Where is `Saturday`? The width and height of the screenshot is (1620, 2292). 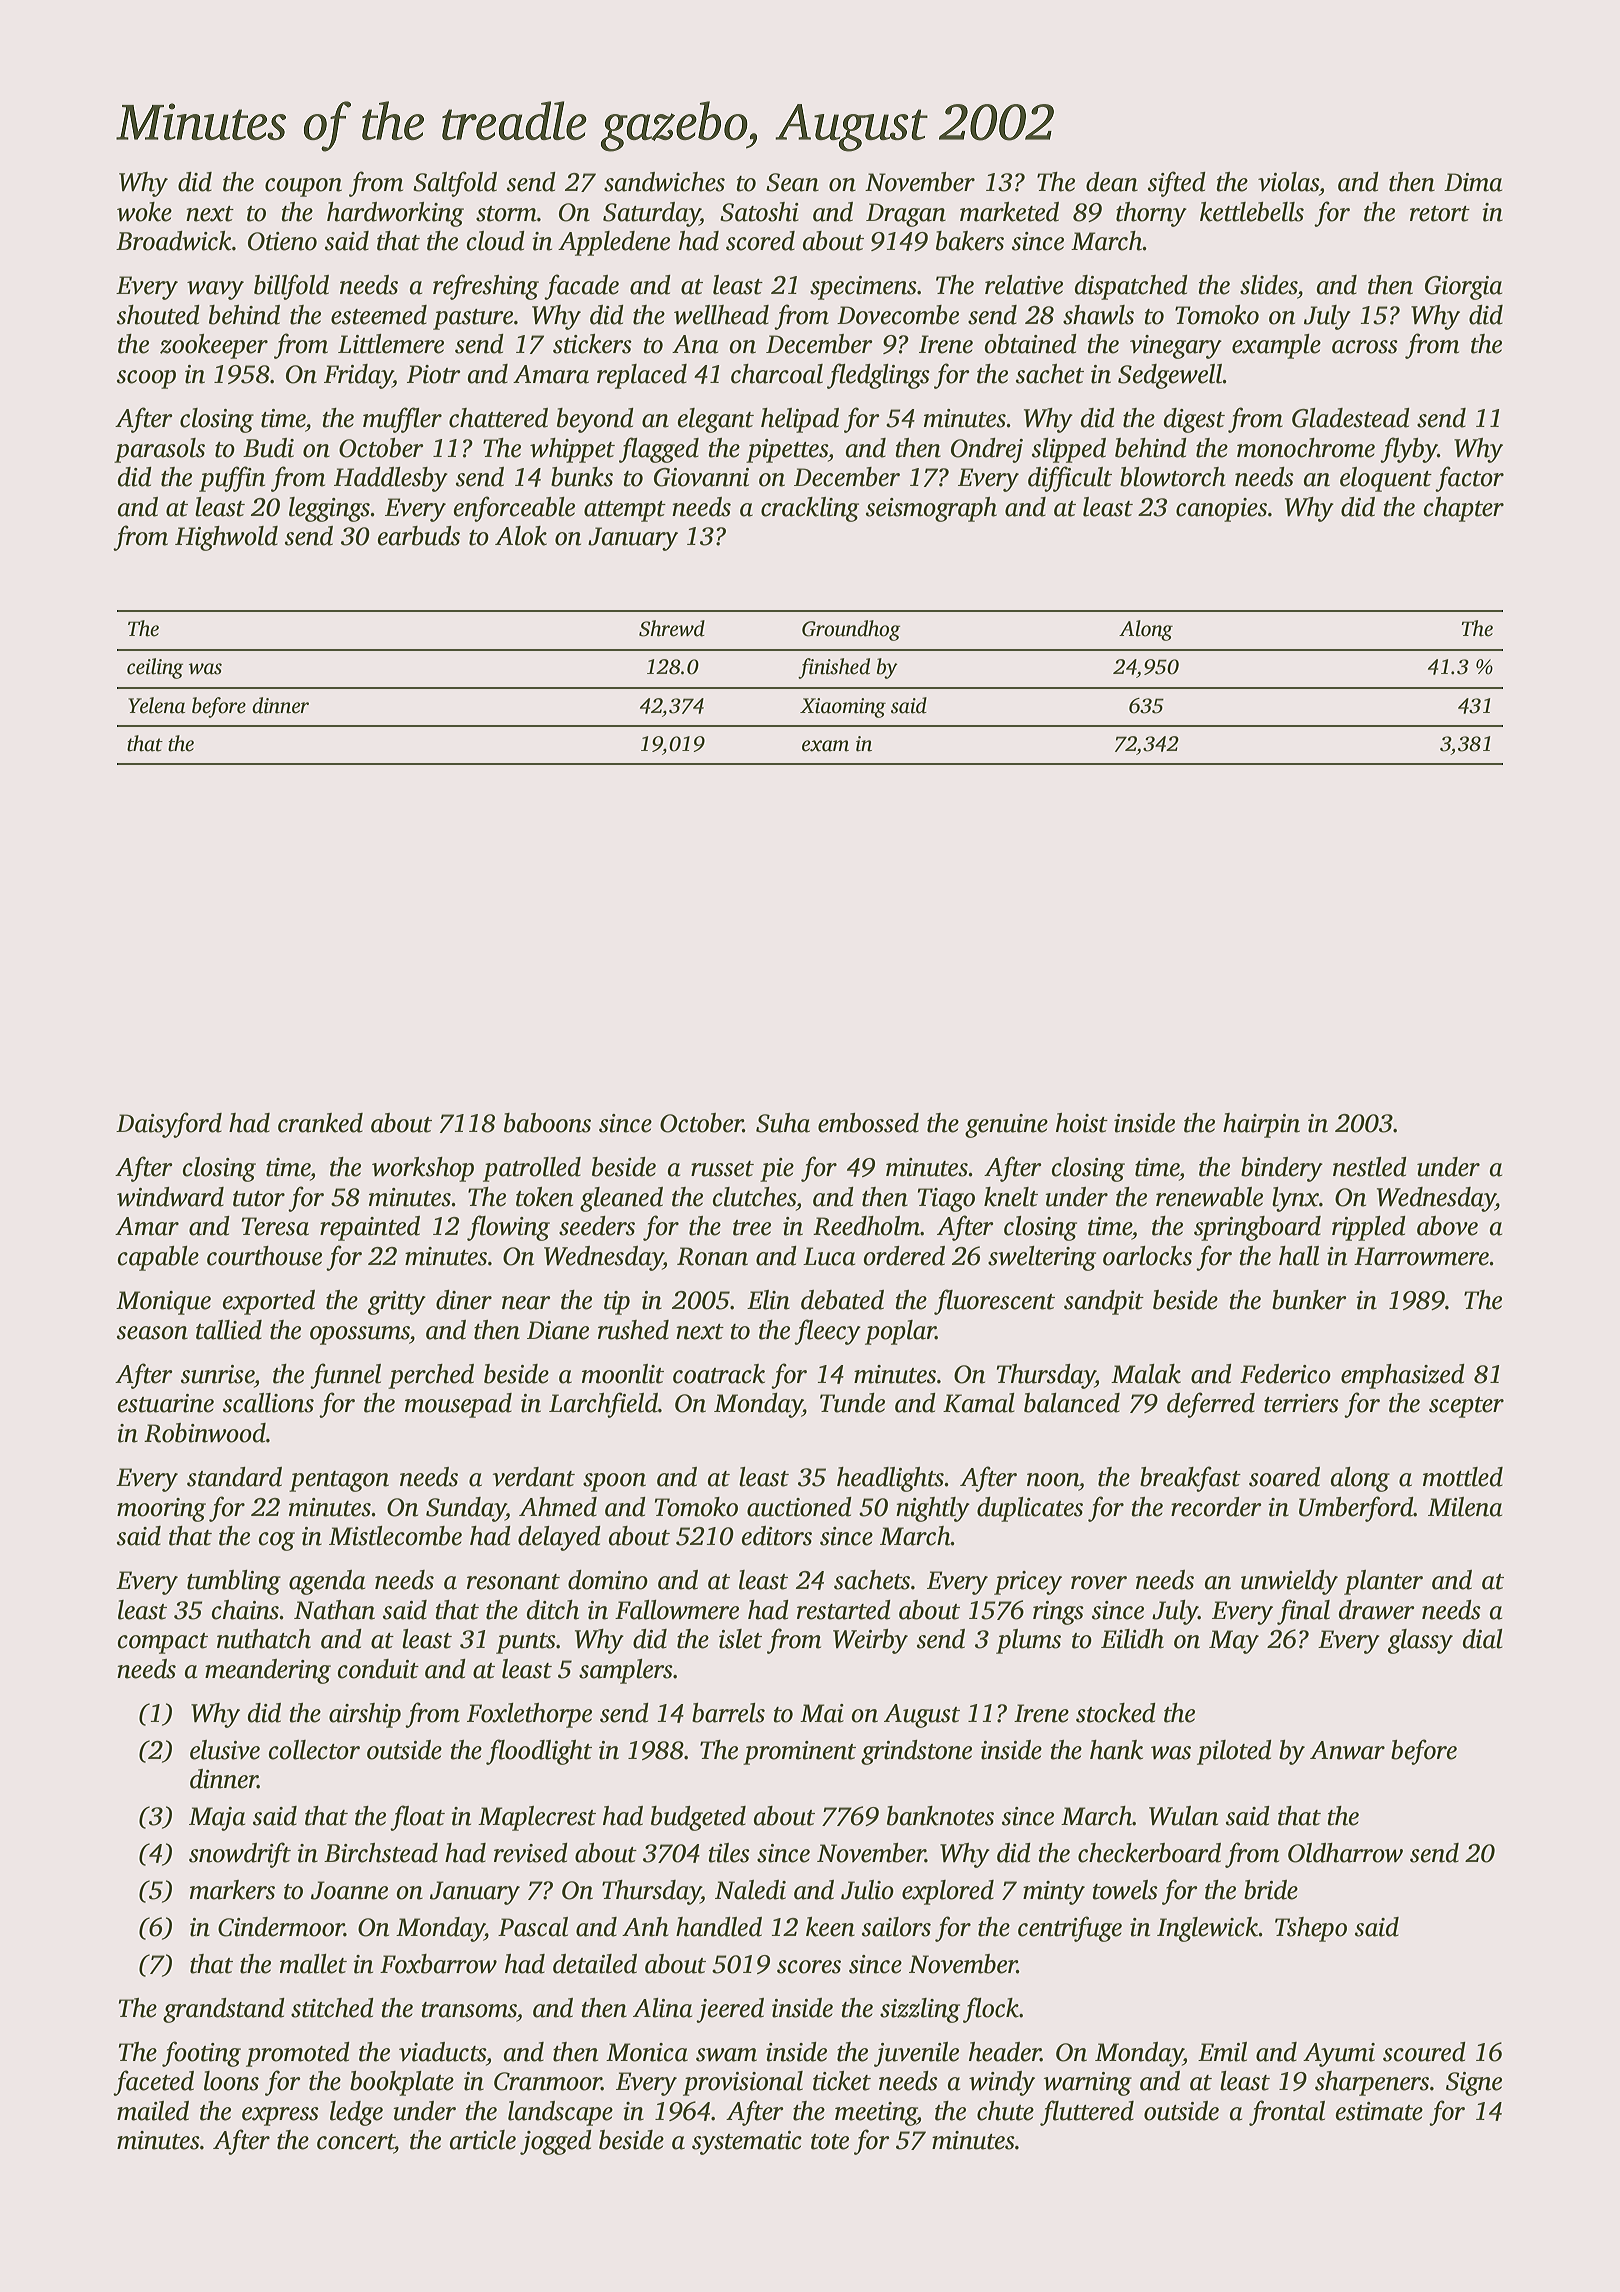 Saturday is located at coordinates (651, 214).
